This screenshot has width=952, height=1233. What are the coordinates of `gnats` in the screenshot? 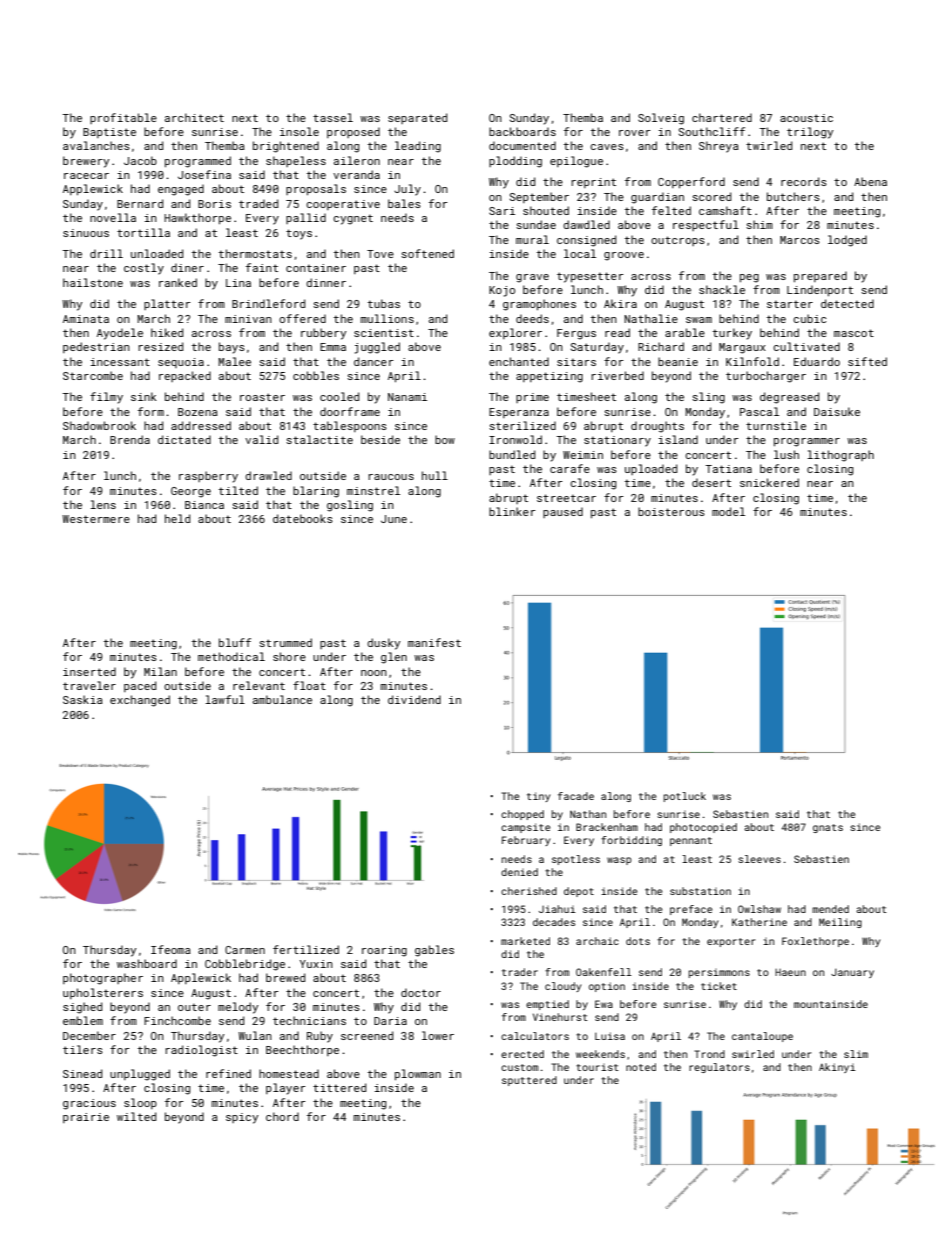 It's located at (828, 828).
